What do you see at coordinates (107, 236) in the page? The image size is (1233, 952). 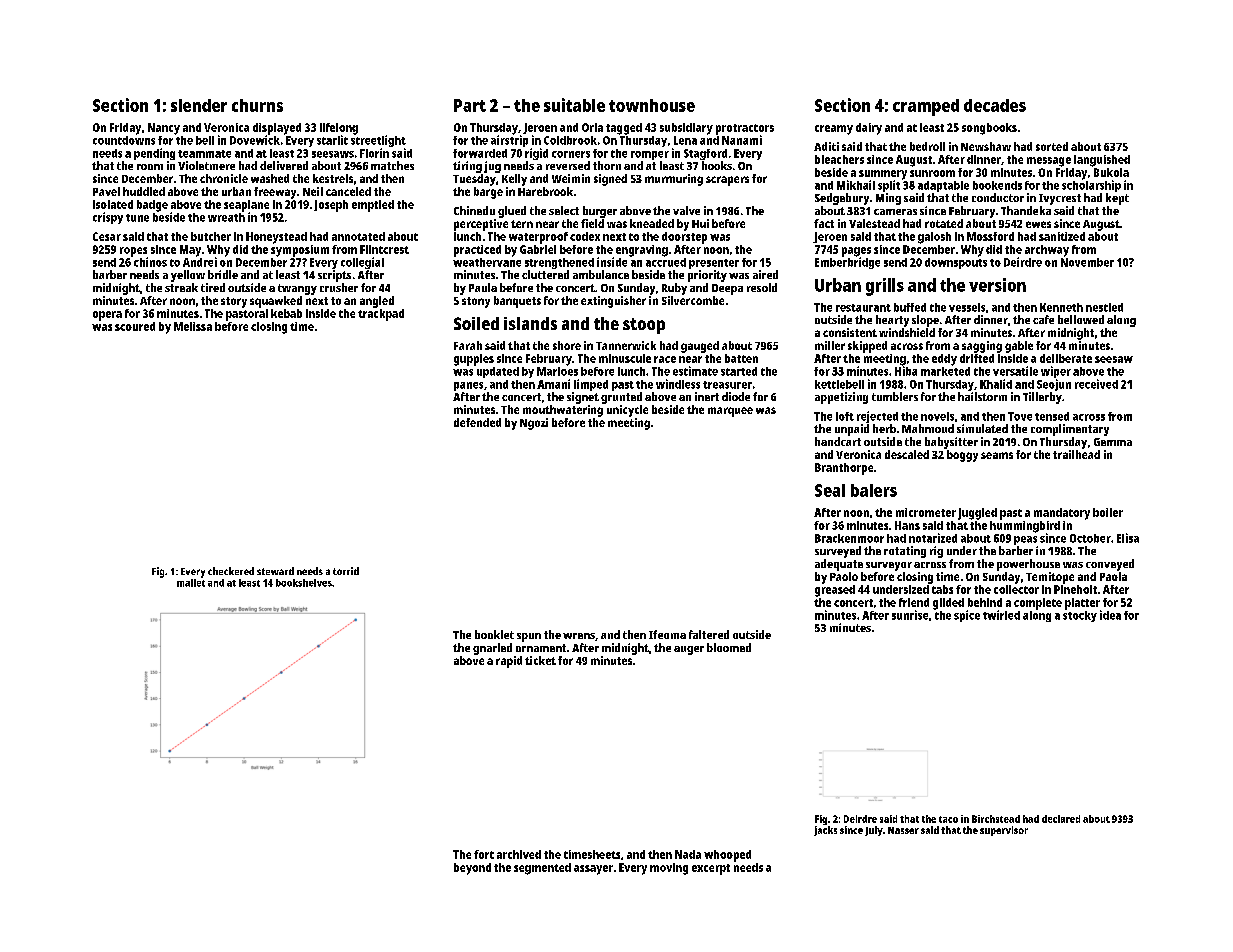 I see `Cesar` at bounding box center [107, 236].
